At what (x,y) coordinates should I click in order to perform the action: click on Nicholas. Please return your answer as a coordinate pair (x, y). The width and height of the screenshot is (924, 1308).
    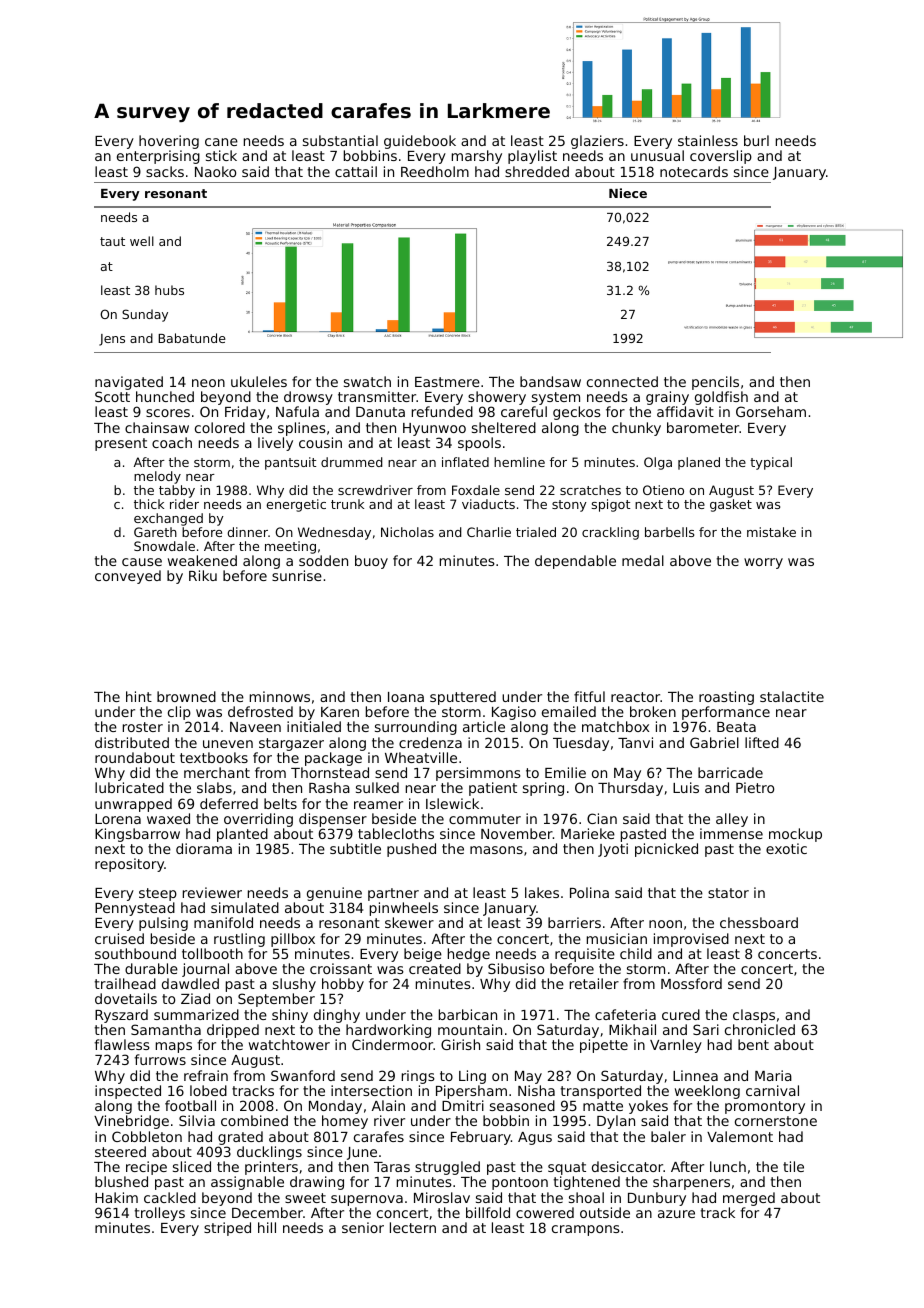
    Looking at the image, I should click on (407, 532).
